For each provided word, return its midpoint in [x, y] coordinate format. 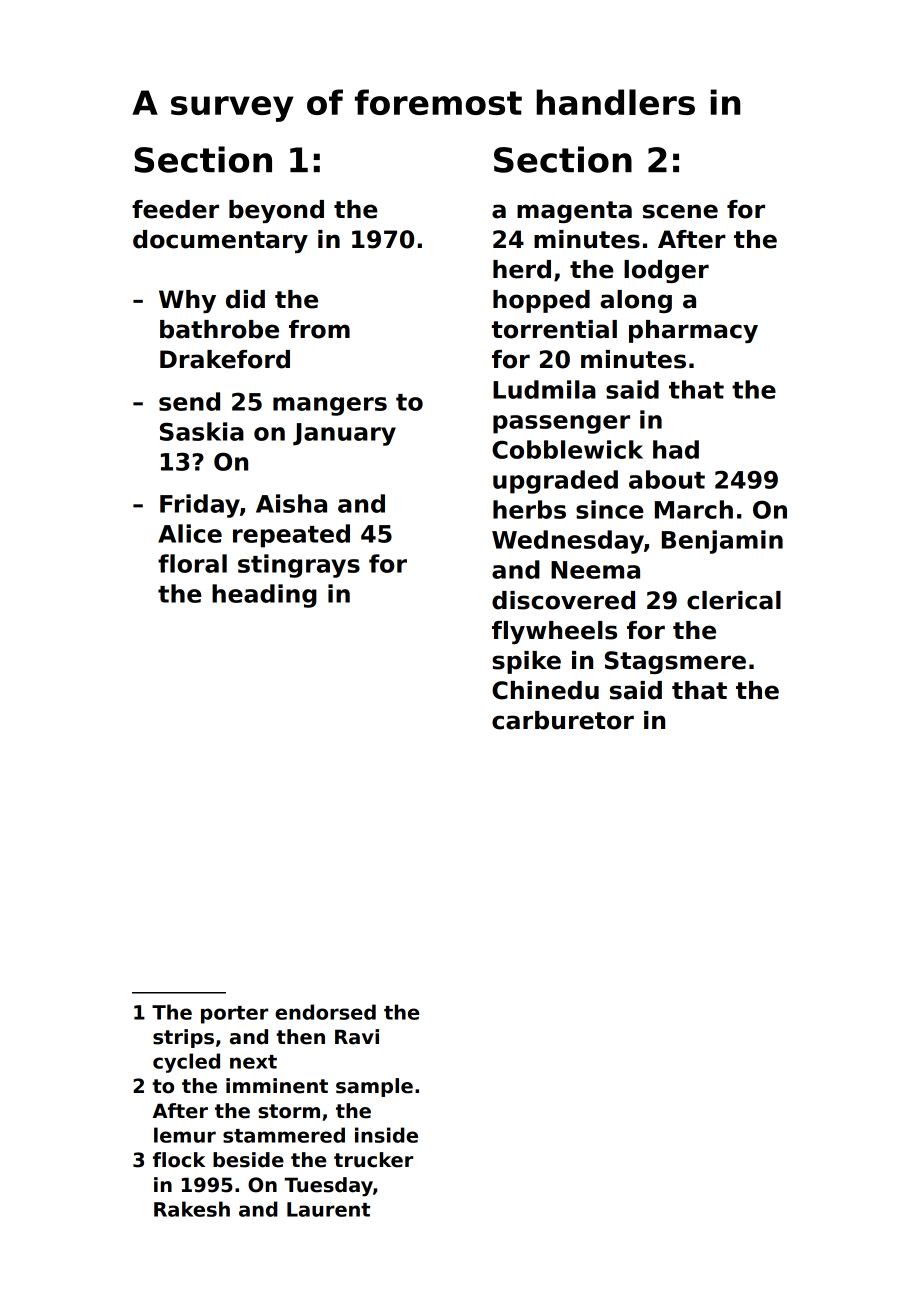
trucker [373, 1160]
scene [680, 211]
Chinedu [545, 690]
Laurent [328, 1209]
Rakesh [192, 1209]
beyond [276, 211]
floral [192, 563]
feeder [175, 209]
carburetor [563, 720]
